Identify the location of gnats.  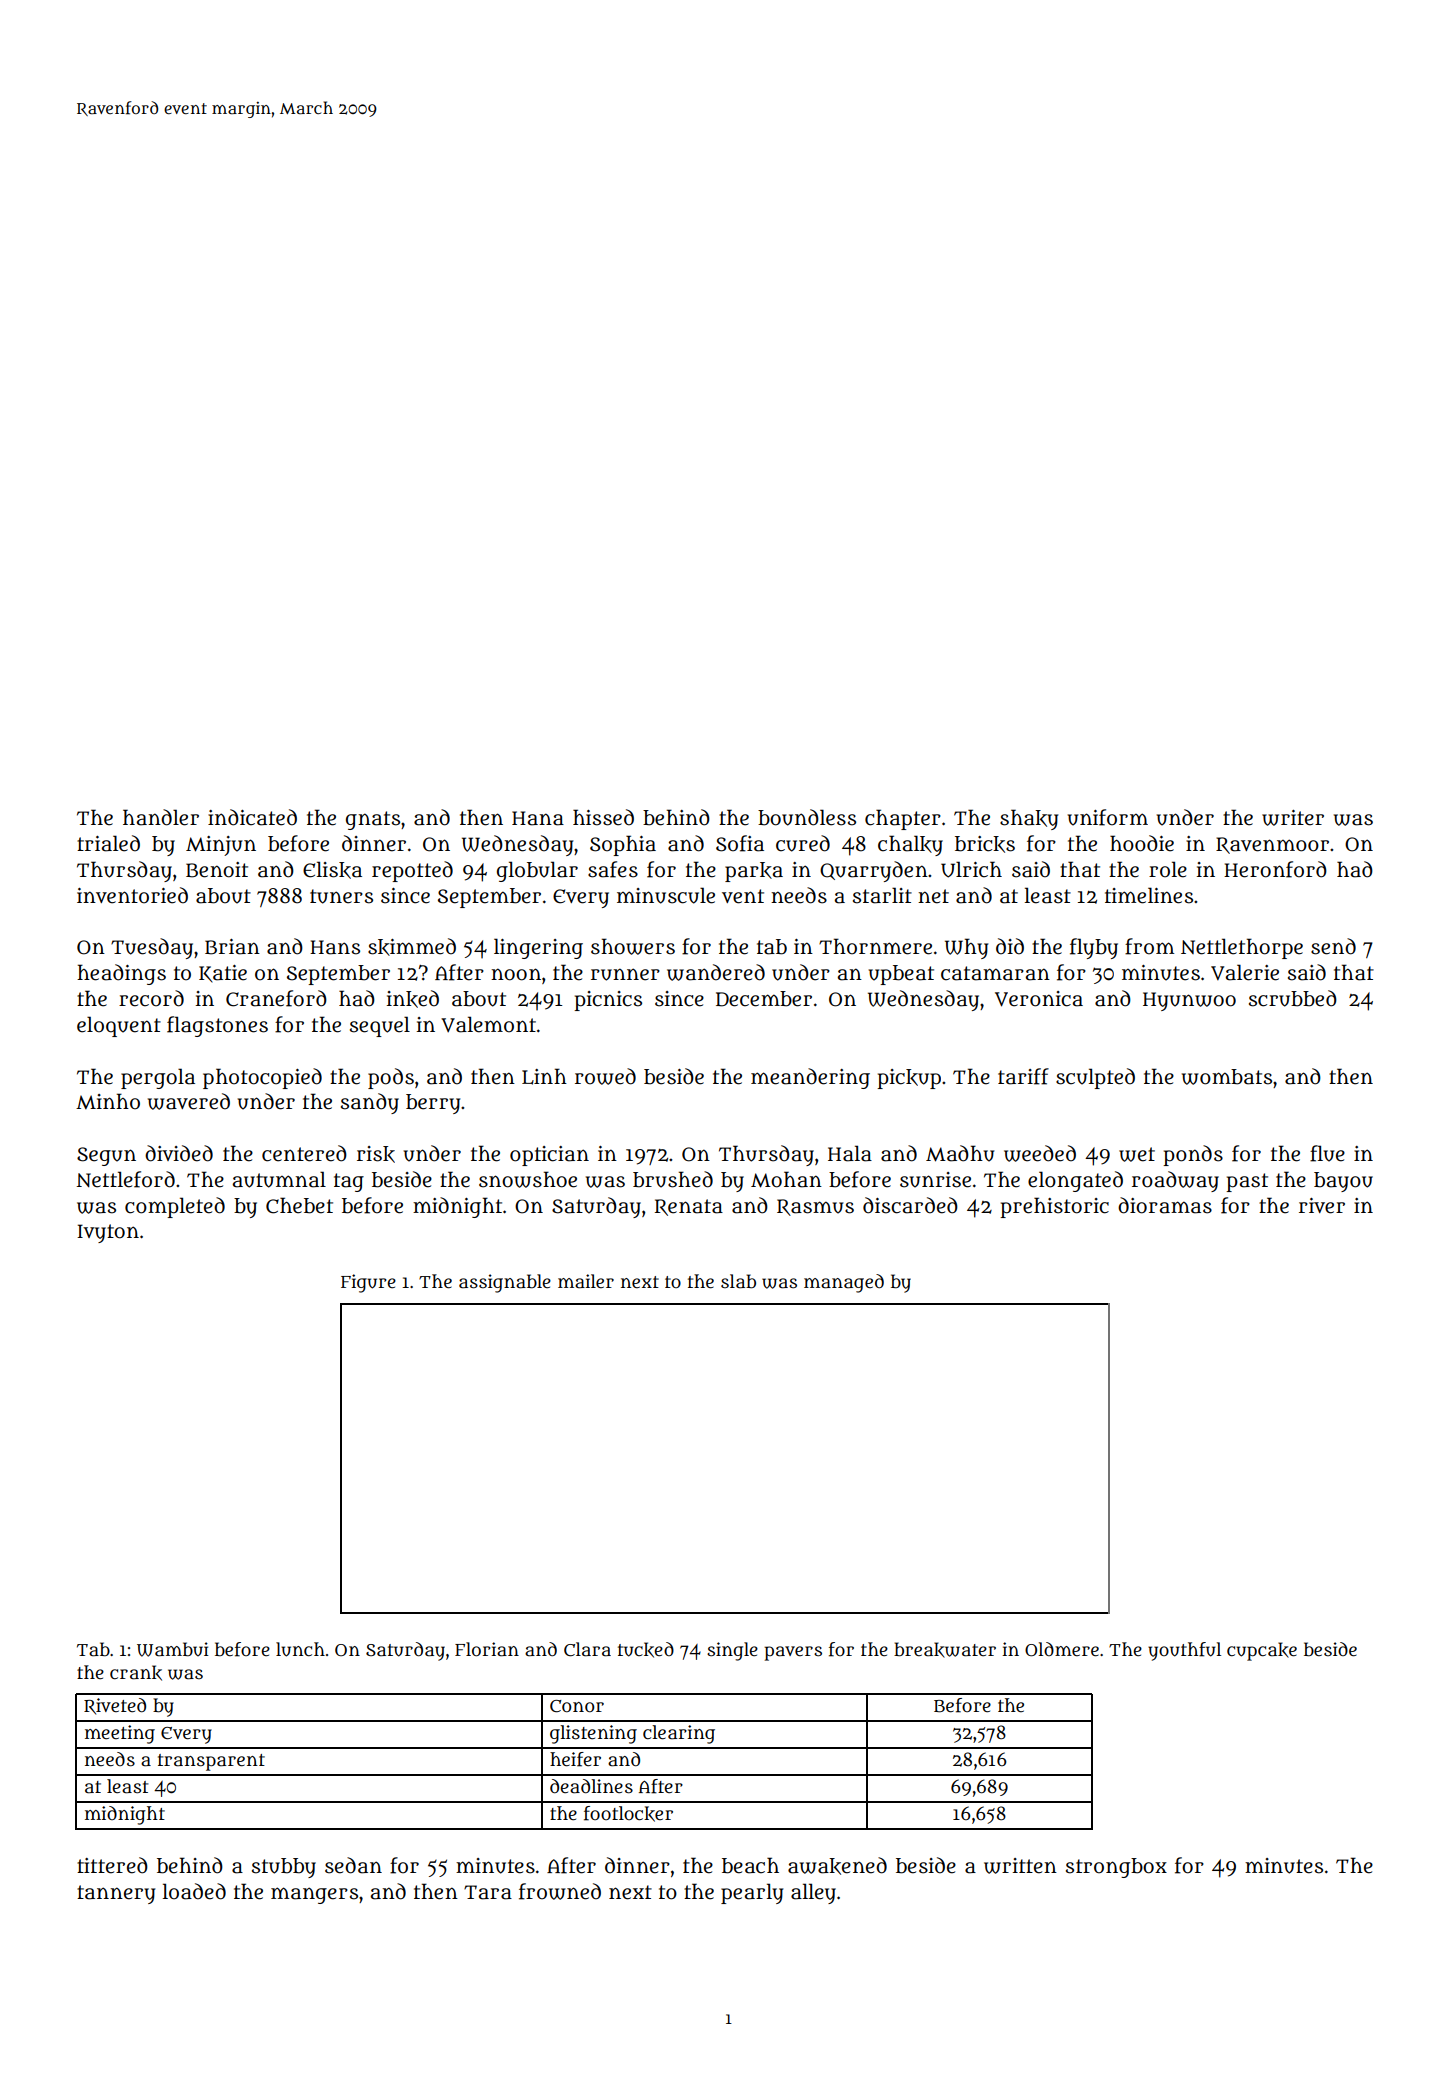
(373, 820).
